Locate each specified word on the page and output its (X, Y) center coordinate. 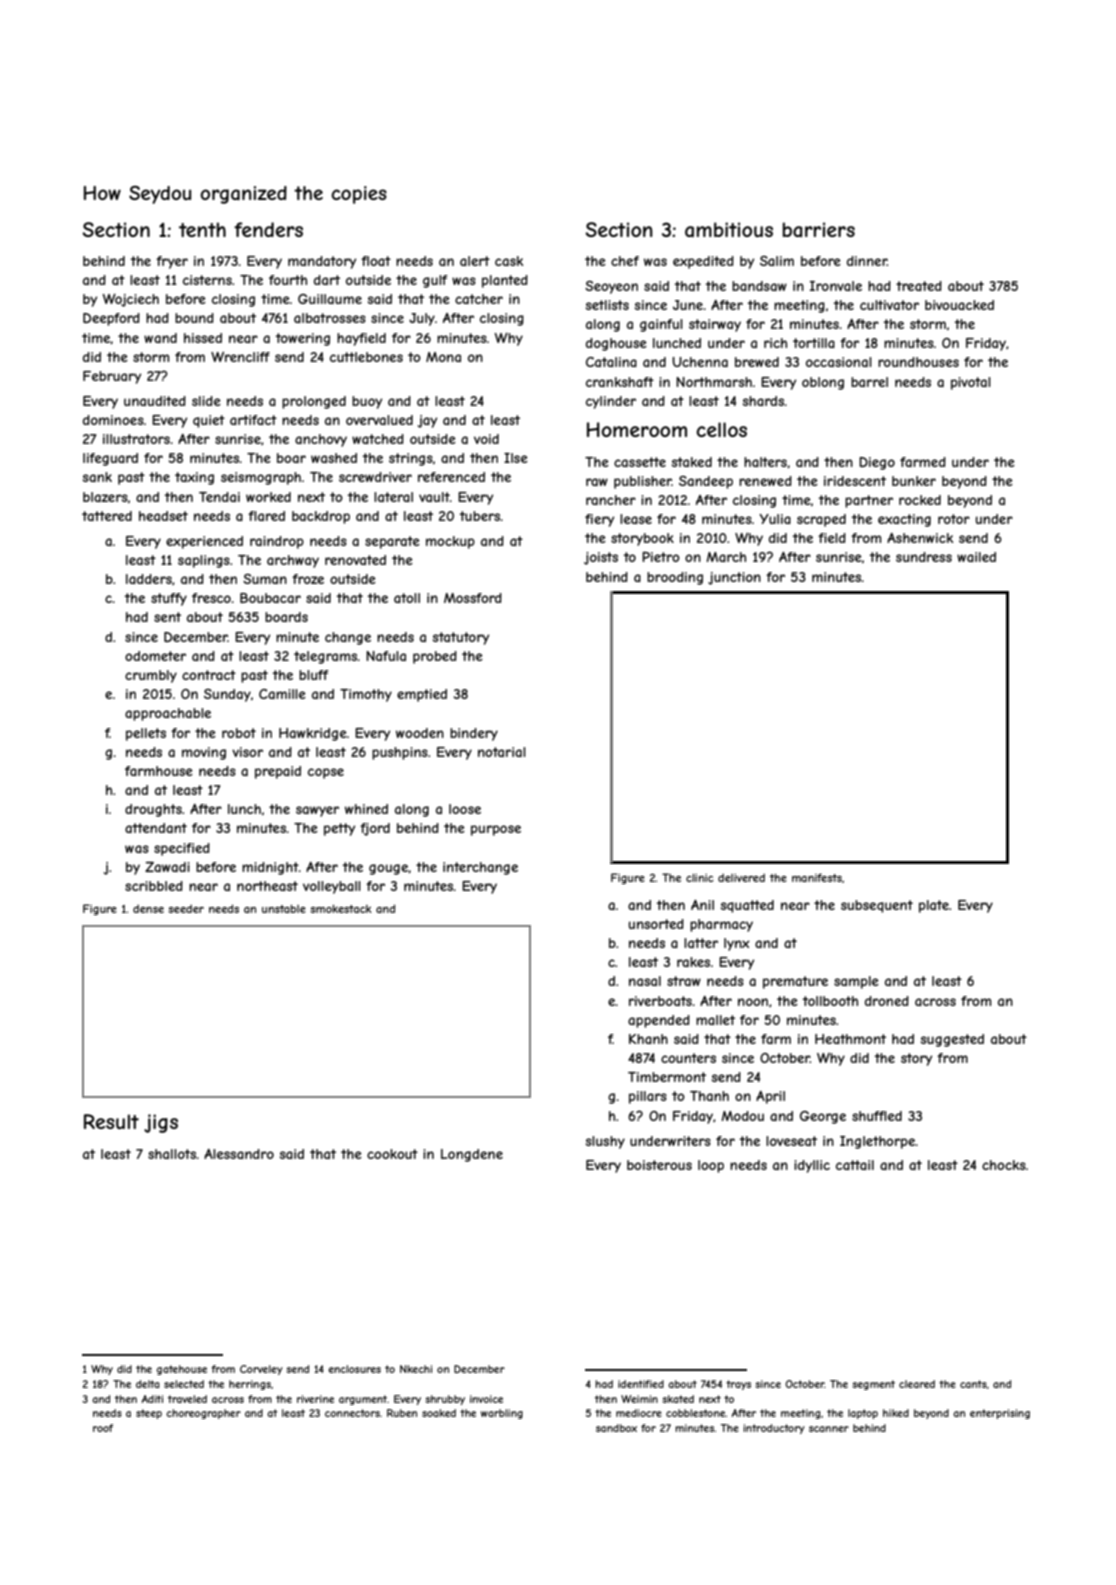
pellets (146, 734)
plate (934, 906)
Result (111, 1121)
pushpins (400, 753)
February (112, 377)
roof (103, 1428)
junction (734, 578)
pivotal (971, 383)
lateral (393, 497)
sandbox (616, 1428)
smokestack (341, 909)
